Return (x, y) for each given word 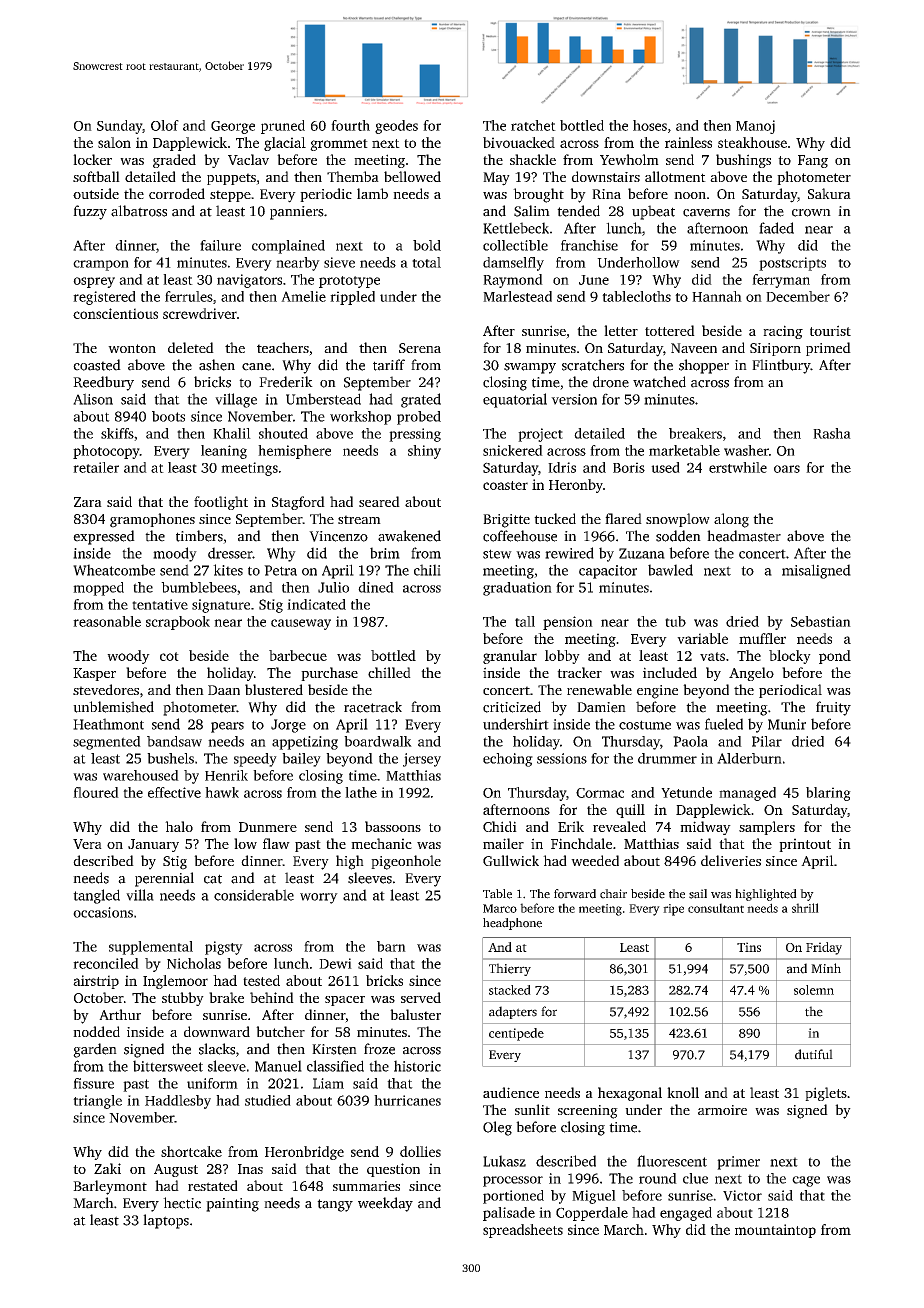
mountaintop (775, 1231)
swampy (530, 368)
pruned (283, 127)
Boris (629, 467)
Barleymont (110, 1187)
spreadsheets (523, 1231)
